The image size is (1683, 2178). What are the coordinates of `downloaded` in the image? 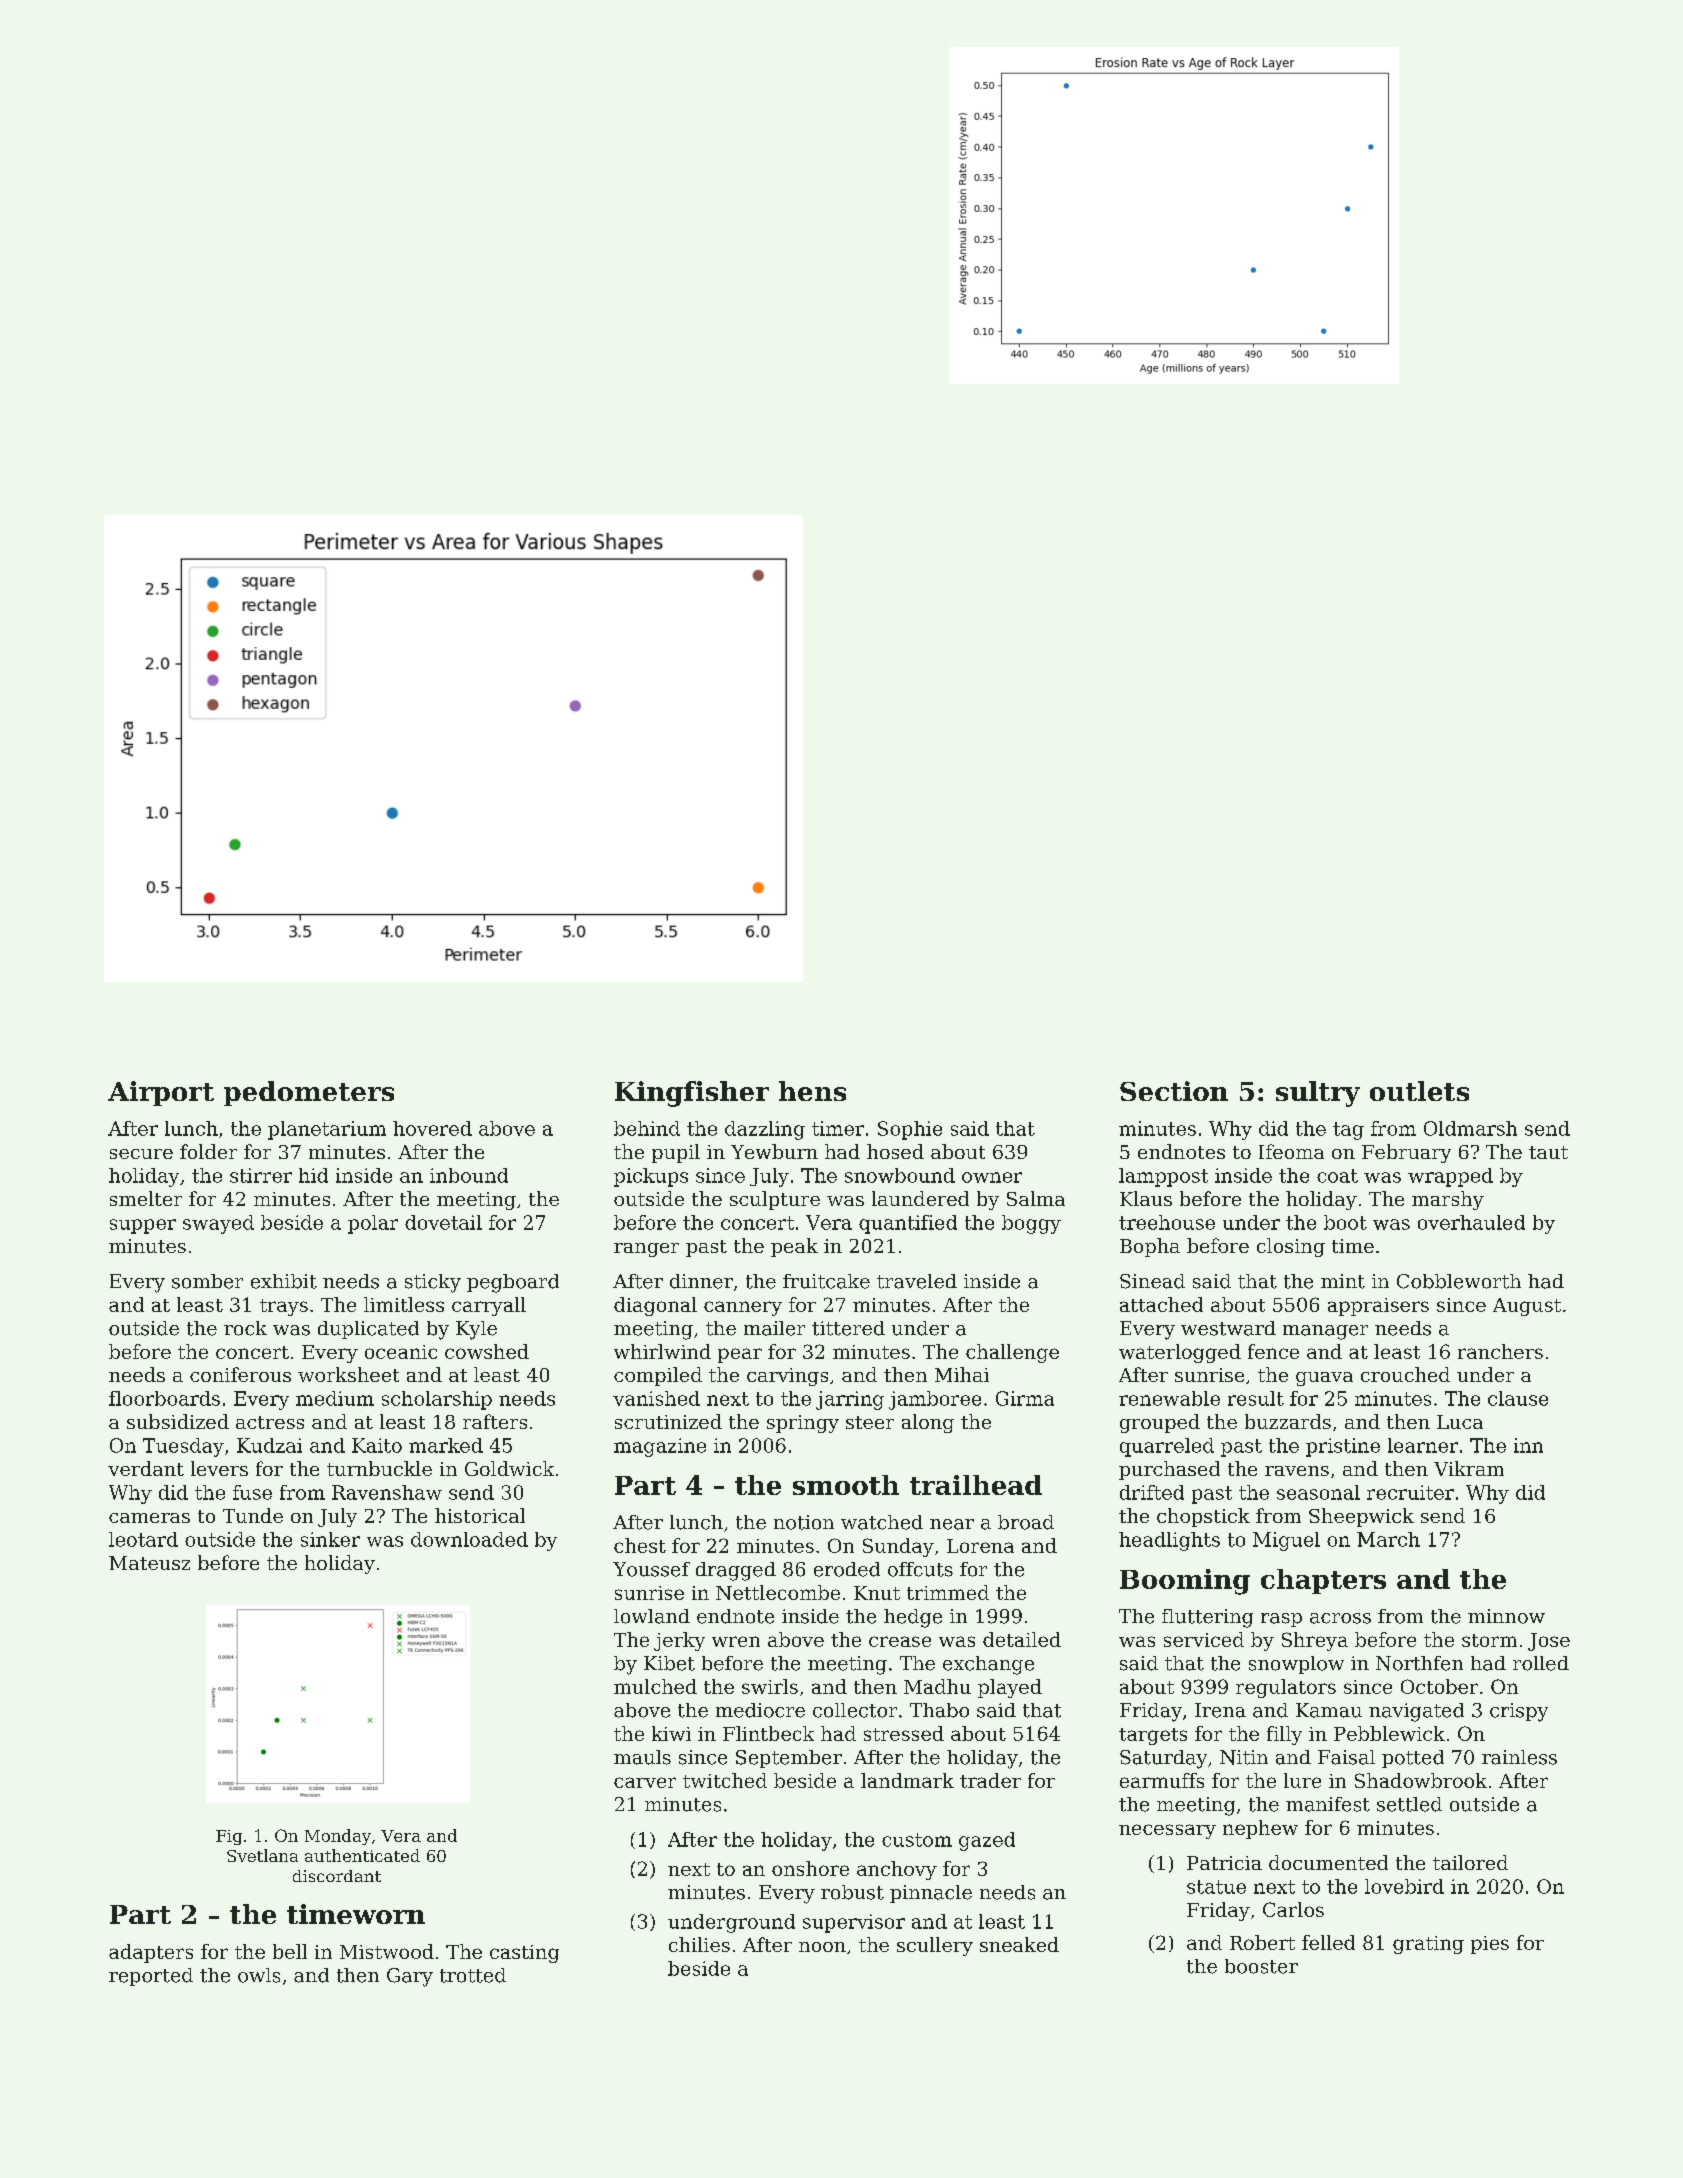 It's located at (469, 1539).
